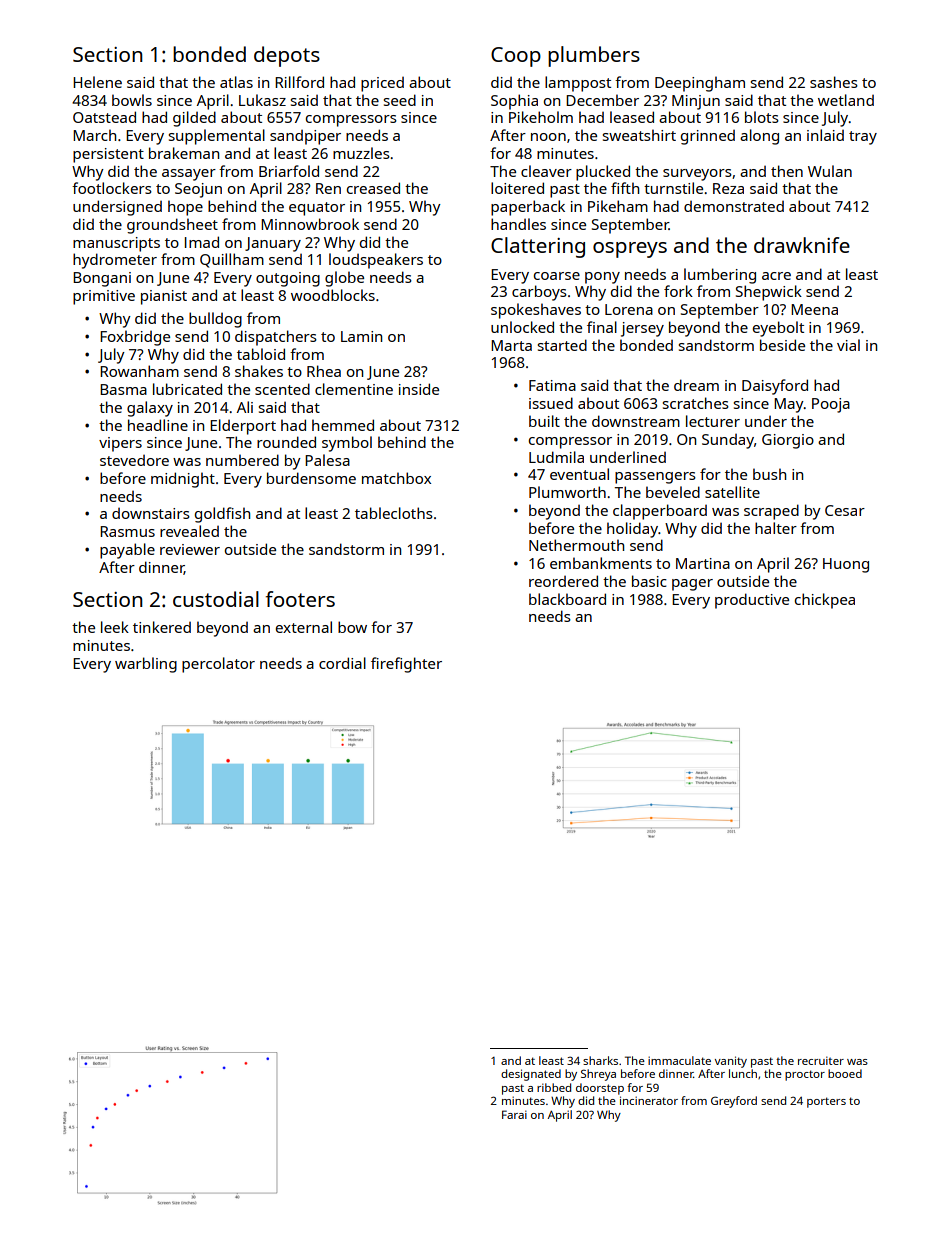  Describe the element at coordinates (531, 1075) in the screenshot. I see `designated` at that location.
